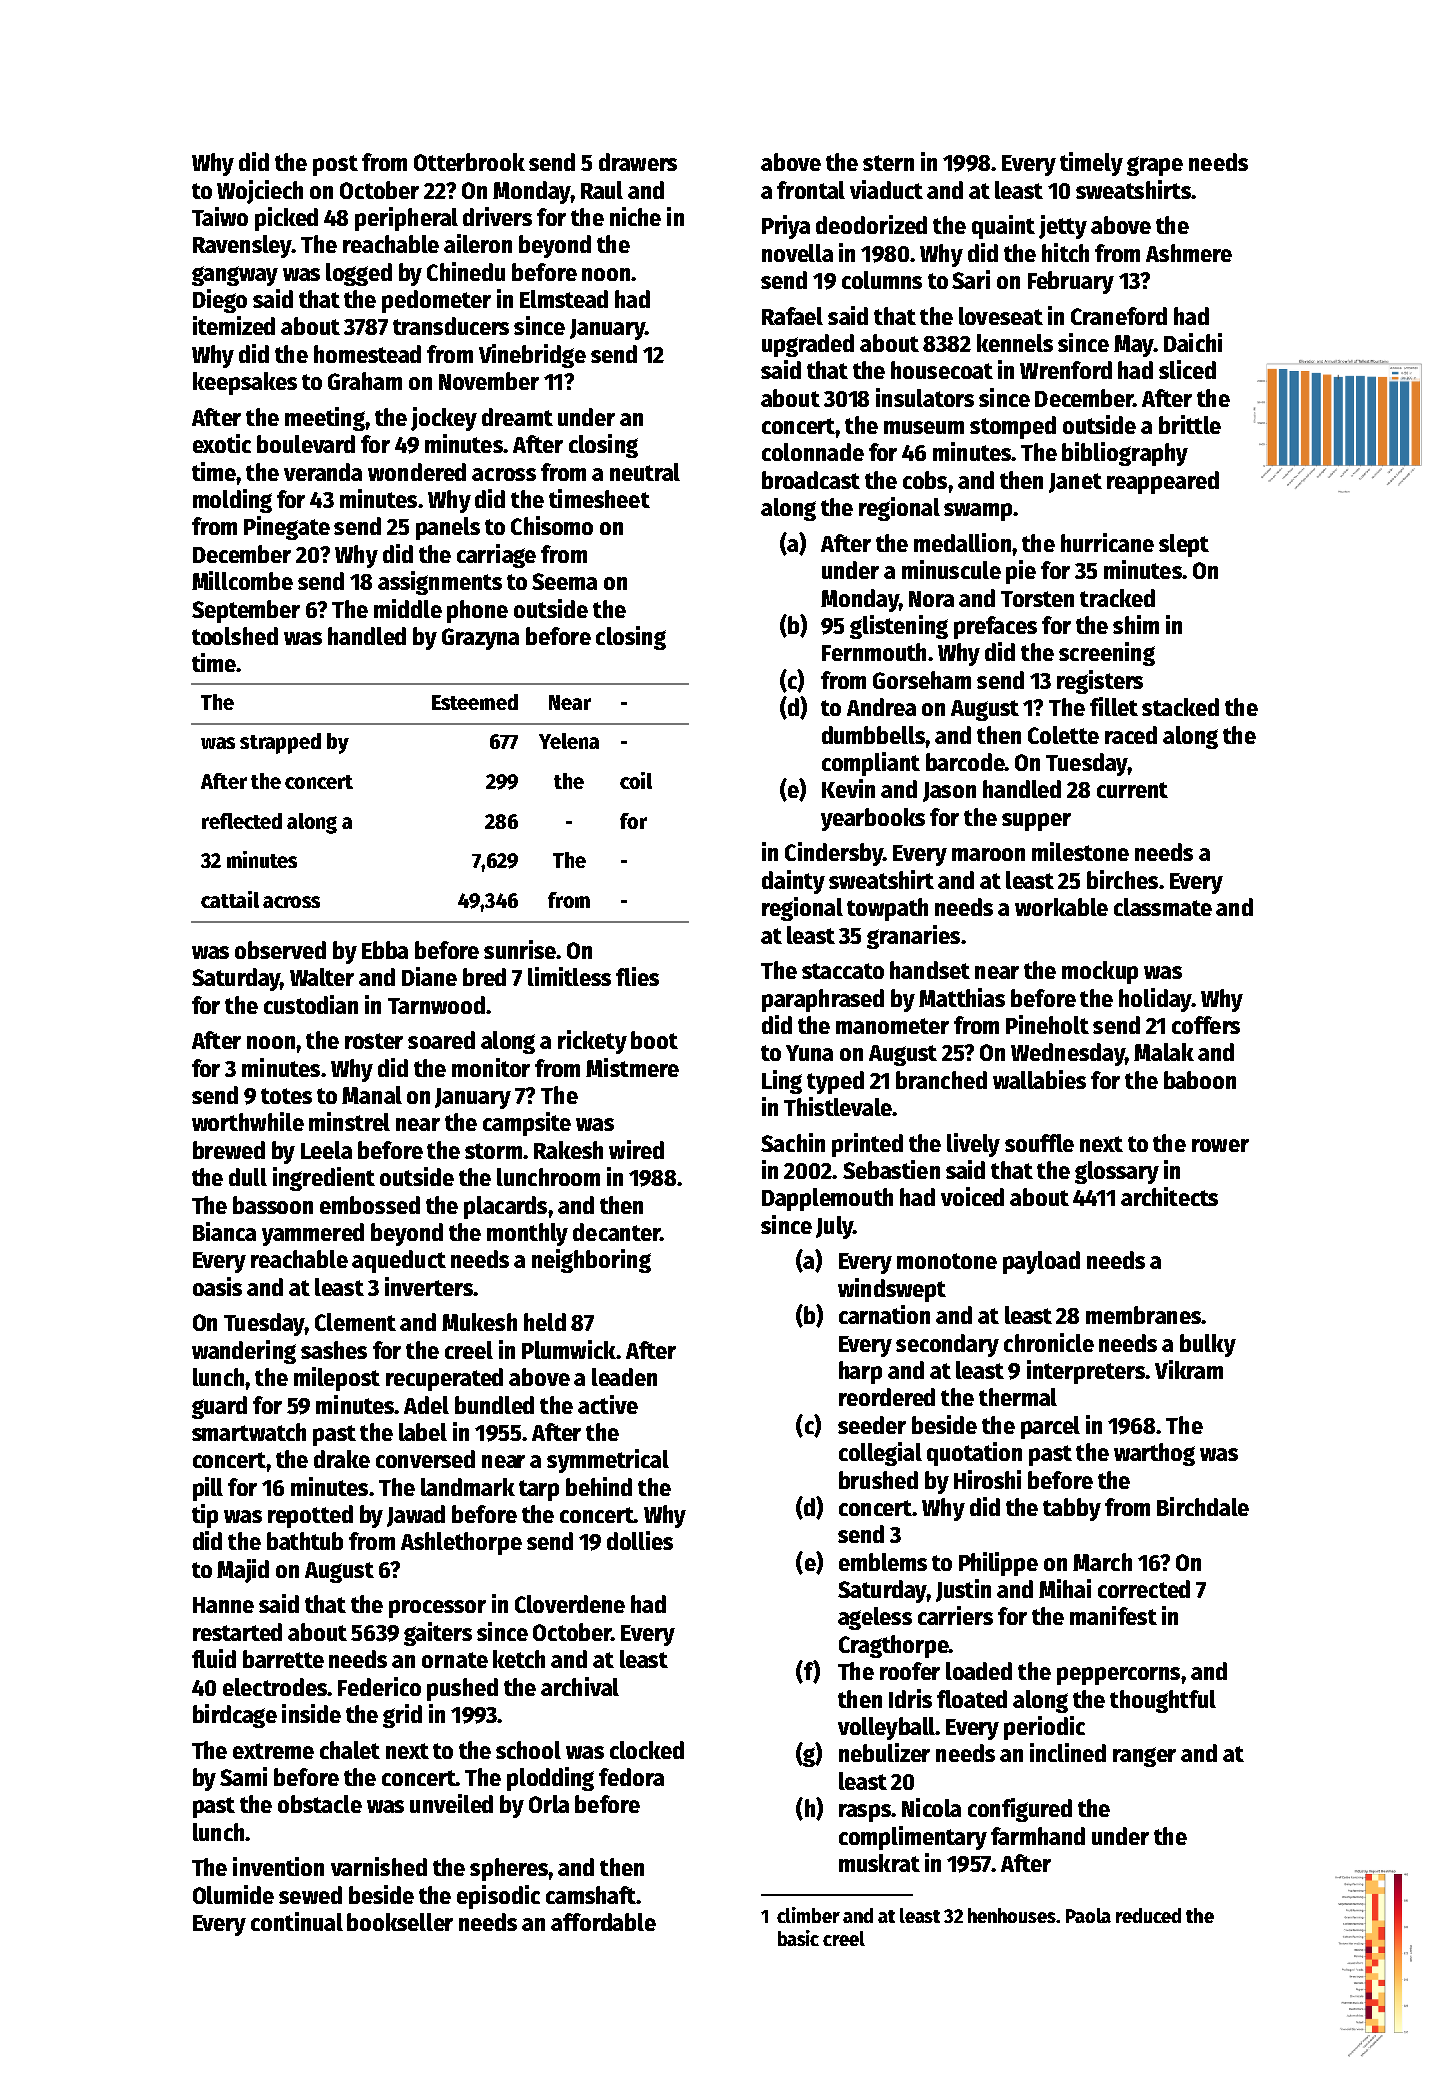 The width and height of the document is (1450, 2100). I want to click on clocked, so click(647, 1750).
